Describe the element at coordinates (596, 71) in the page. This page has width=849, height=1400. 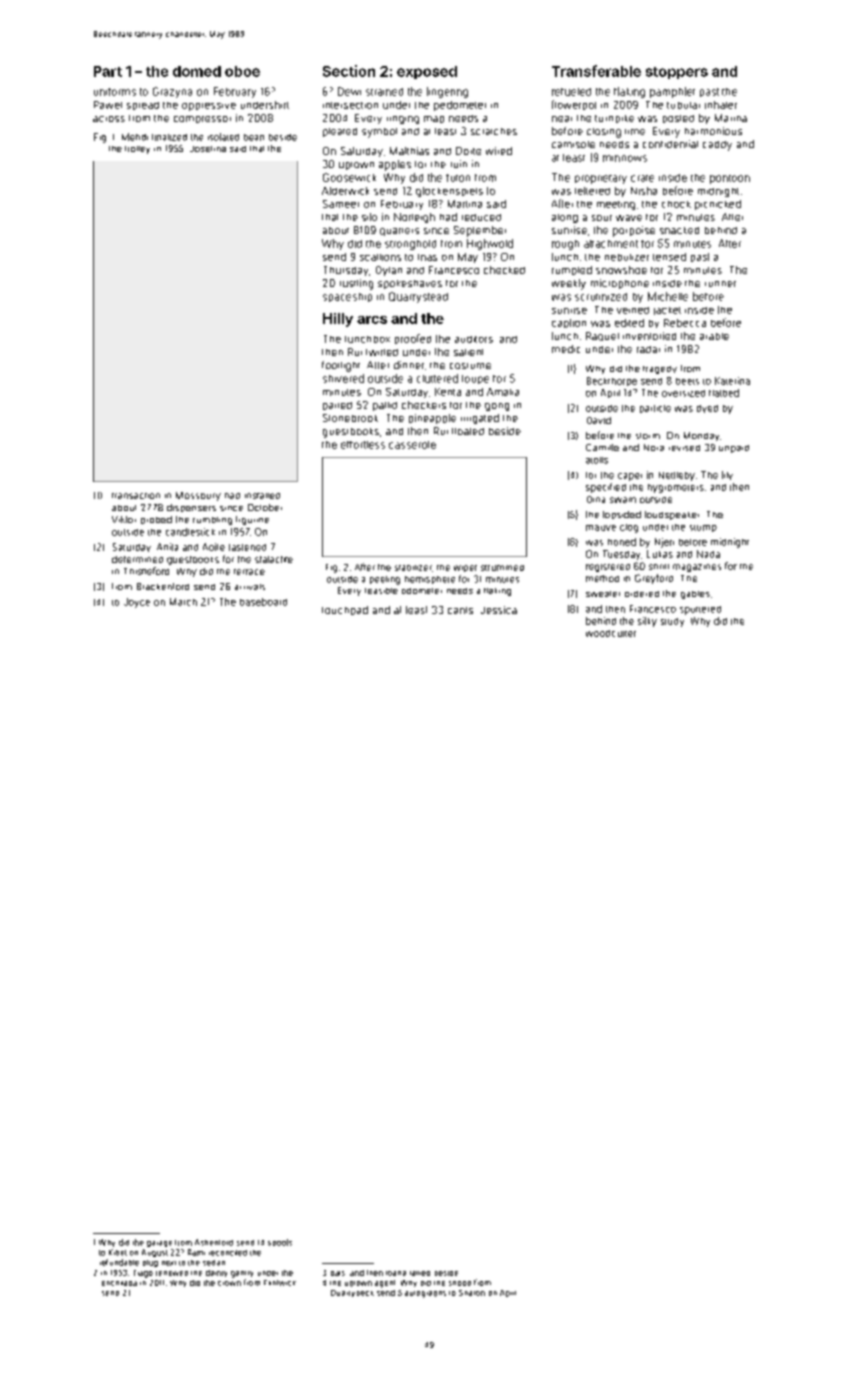
I see `Transferable` at that location.
